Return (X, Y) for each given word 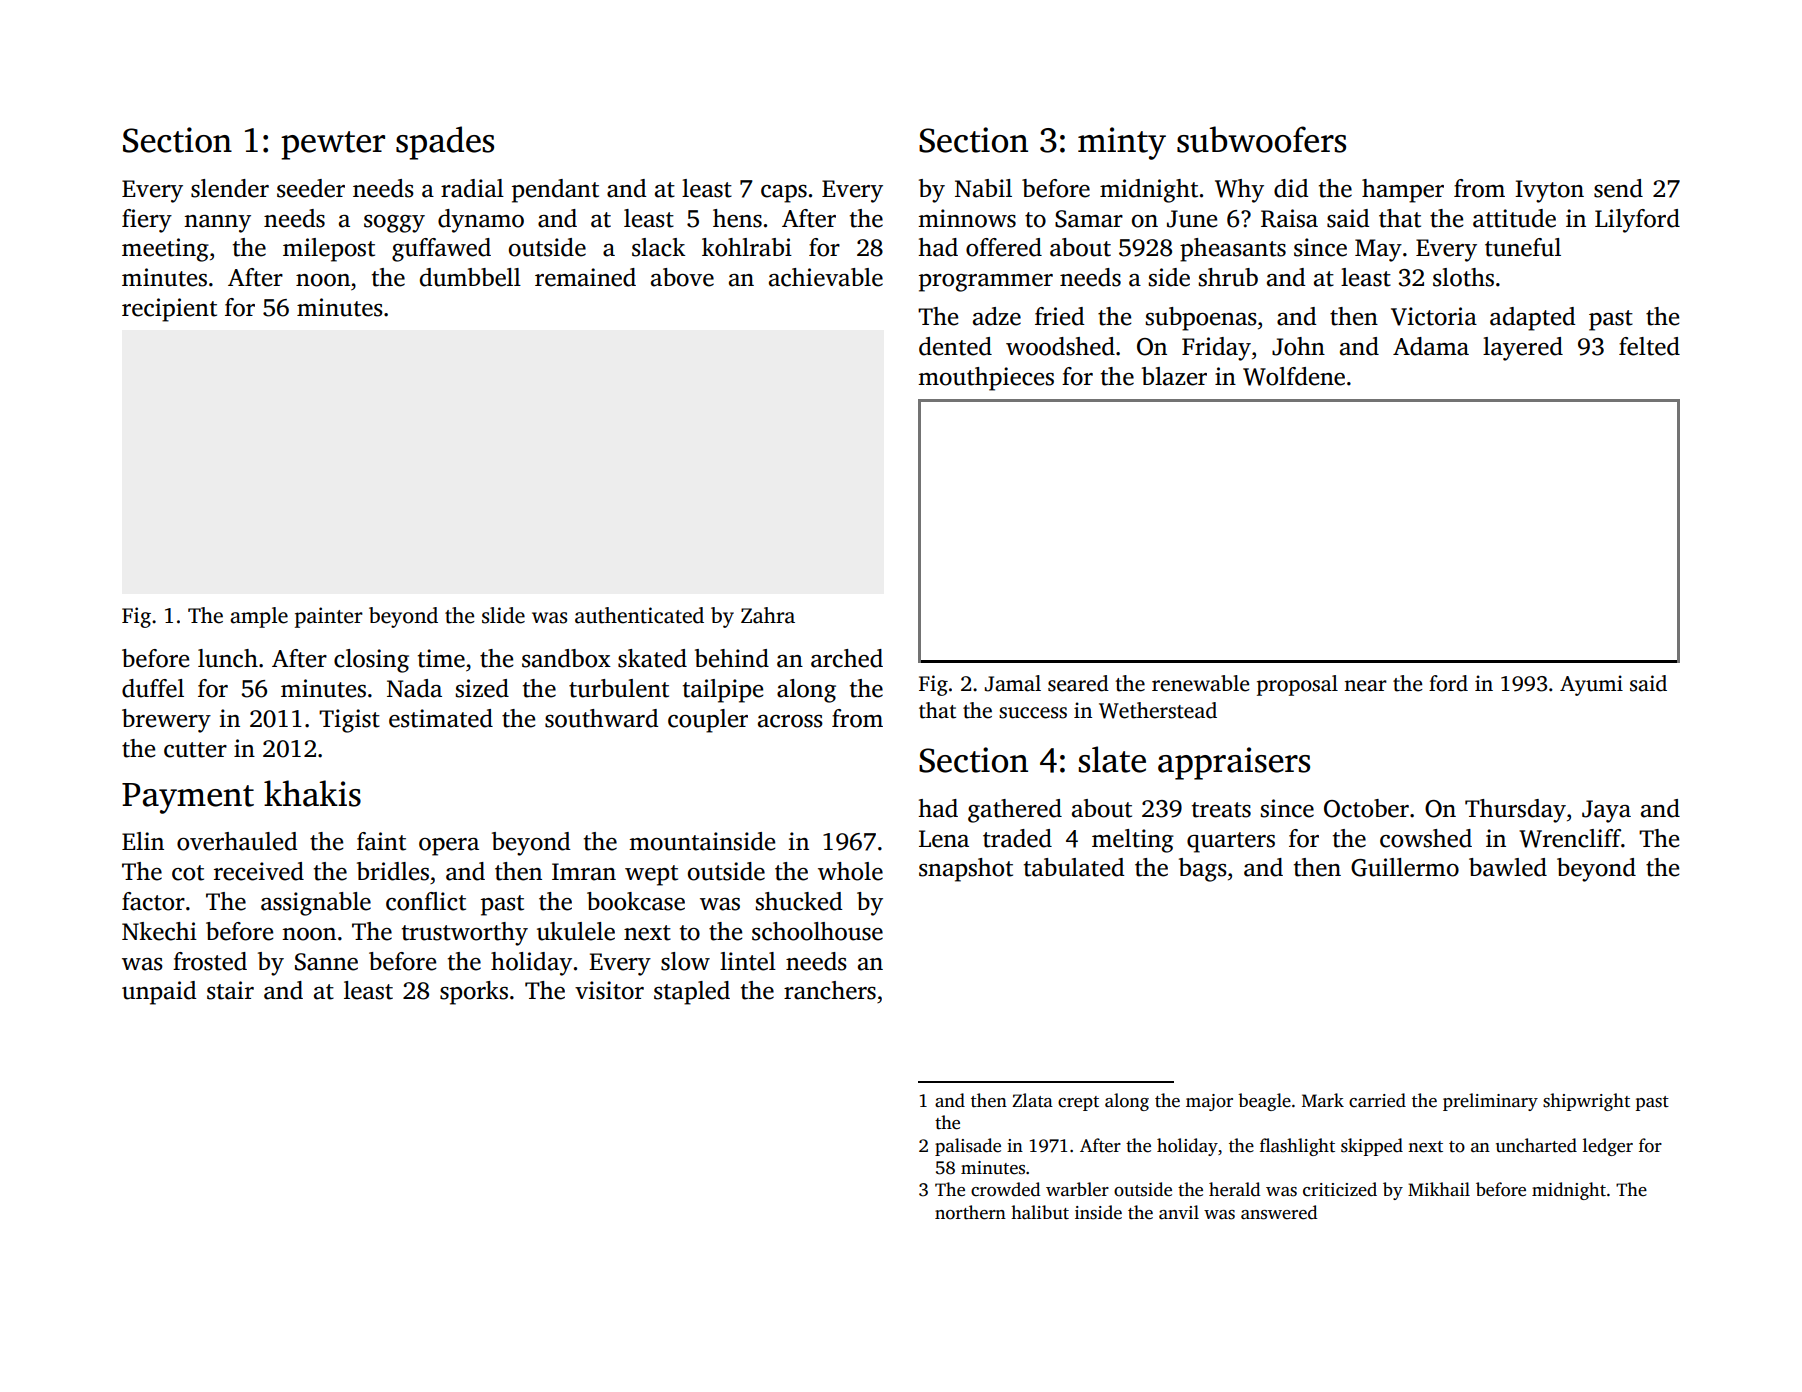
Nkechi (159, 931)
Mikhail (1439, 1189)
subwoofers (1261, 139)
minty (1122, 143)
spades (445, 143)
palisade (968, 1147)
